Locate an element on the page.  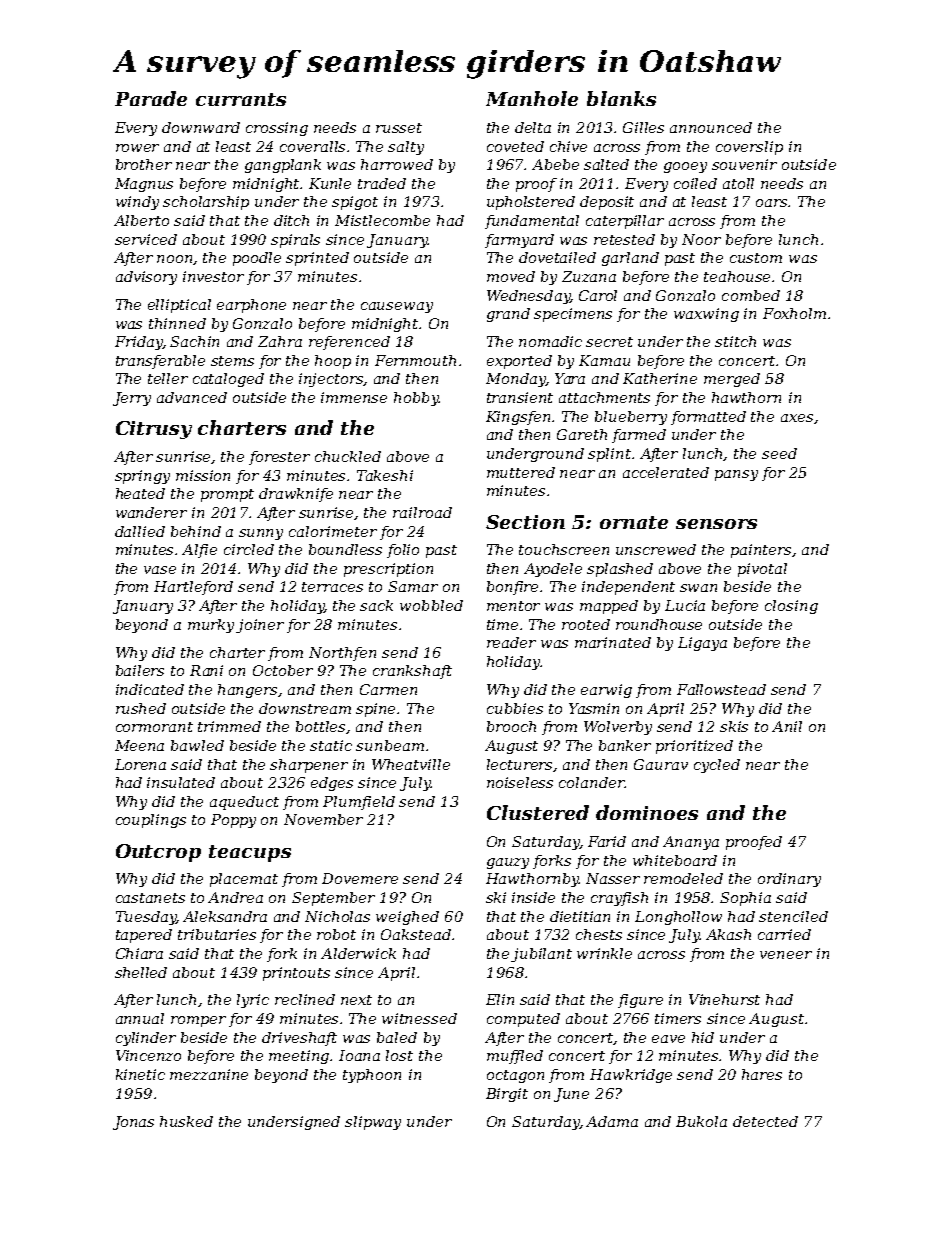
Magnus is located at coordinates (144, 185).
